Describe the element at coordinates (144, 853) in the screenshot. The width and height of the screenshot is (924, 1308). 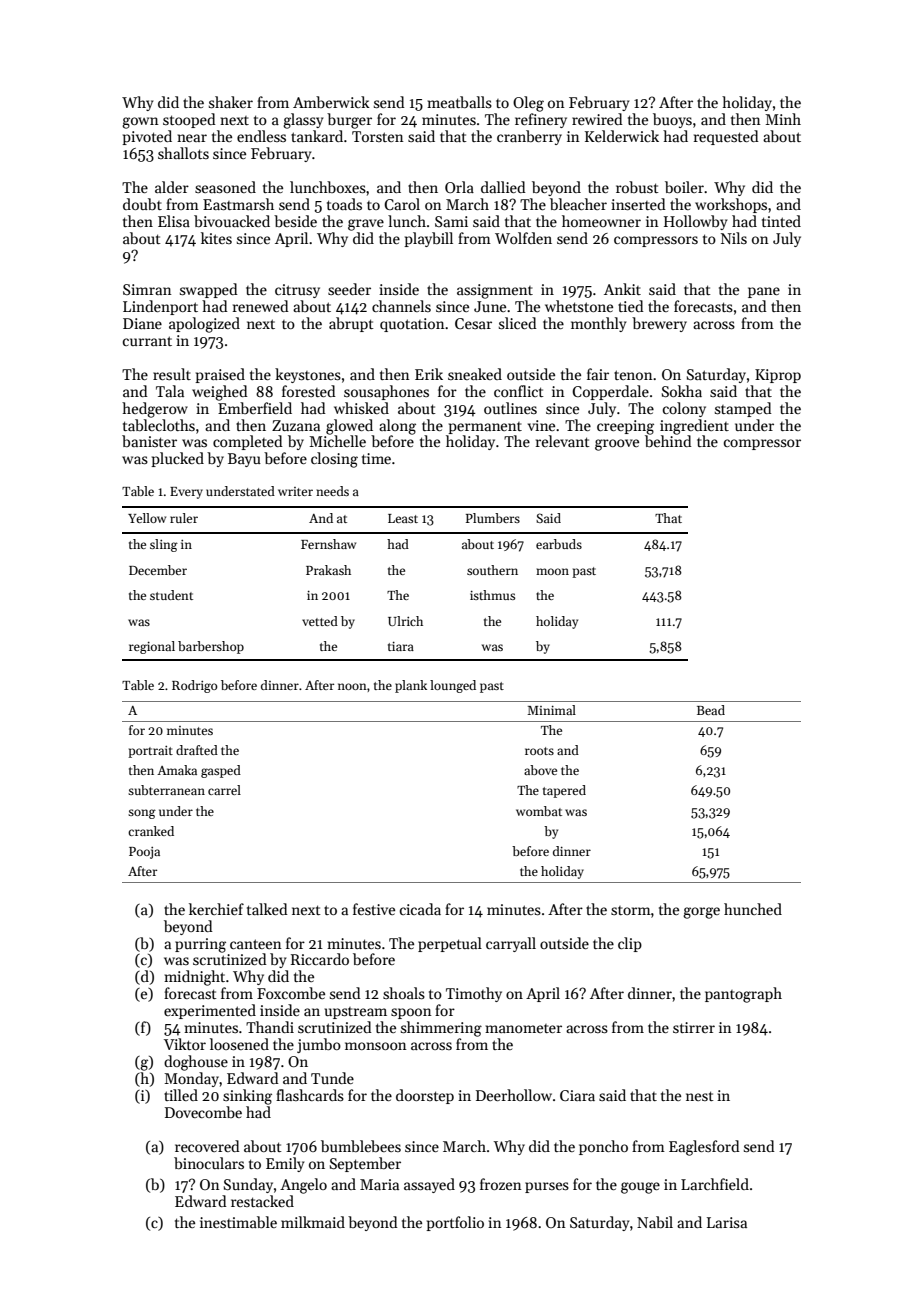
I see `Pooja` at that location.
